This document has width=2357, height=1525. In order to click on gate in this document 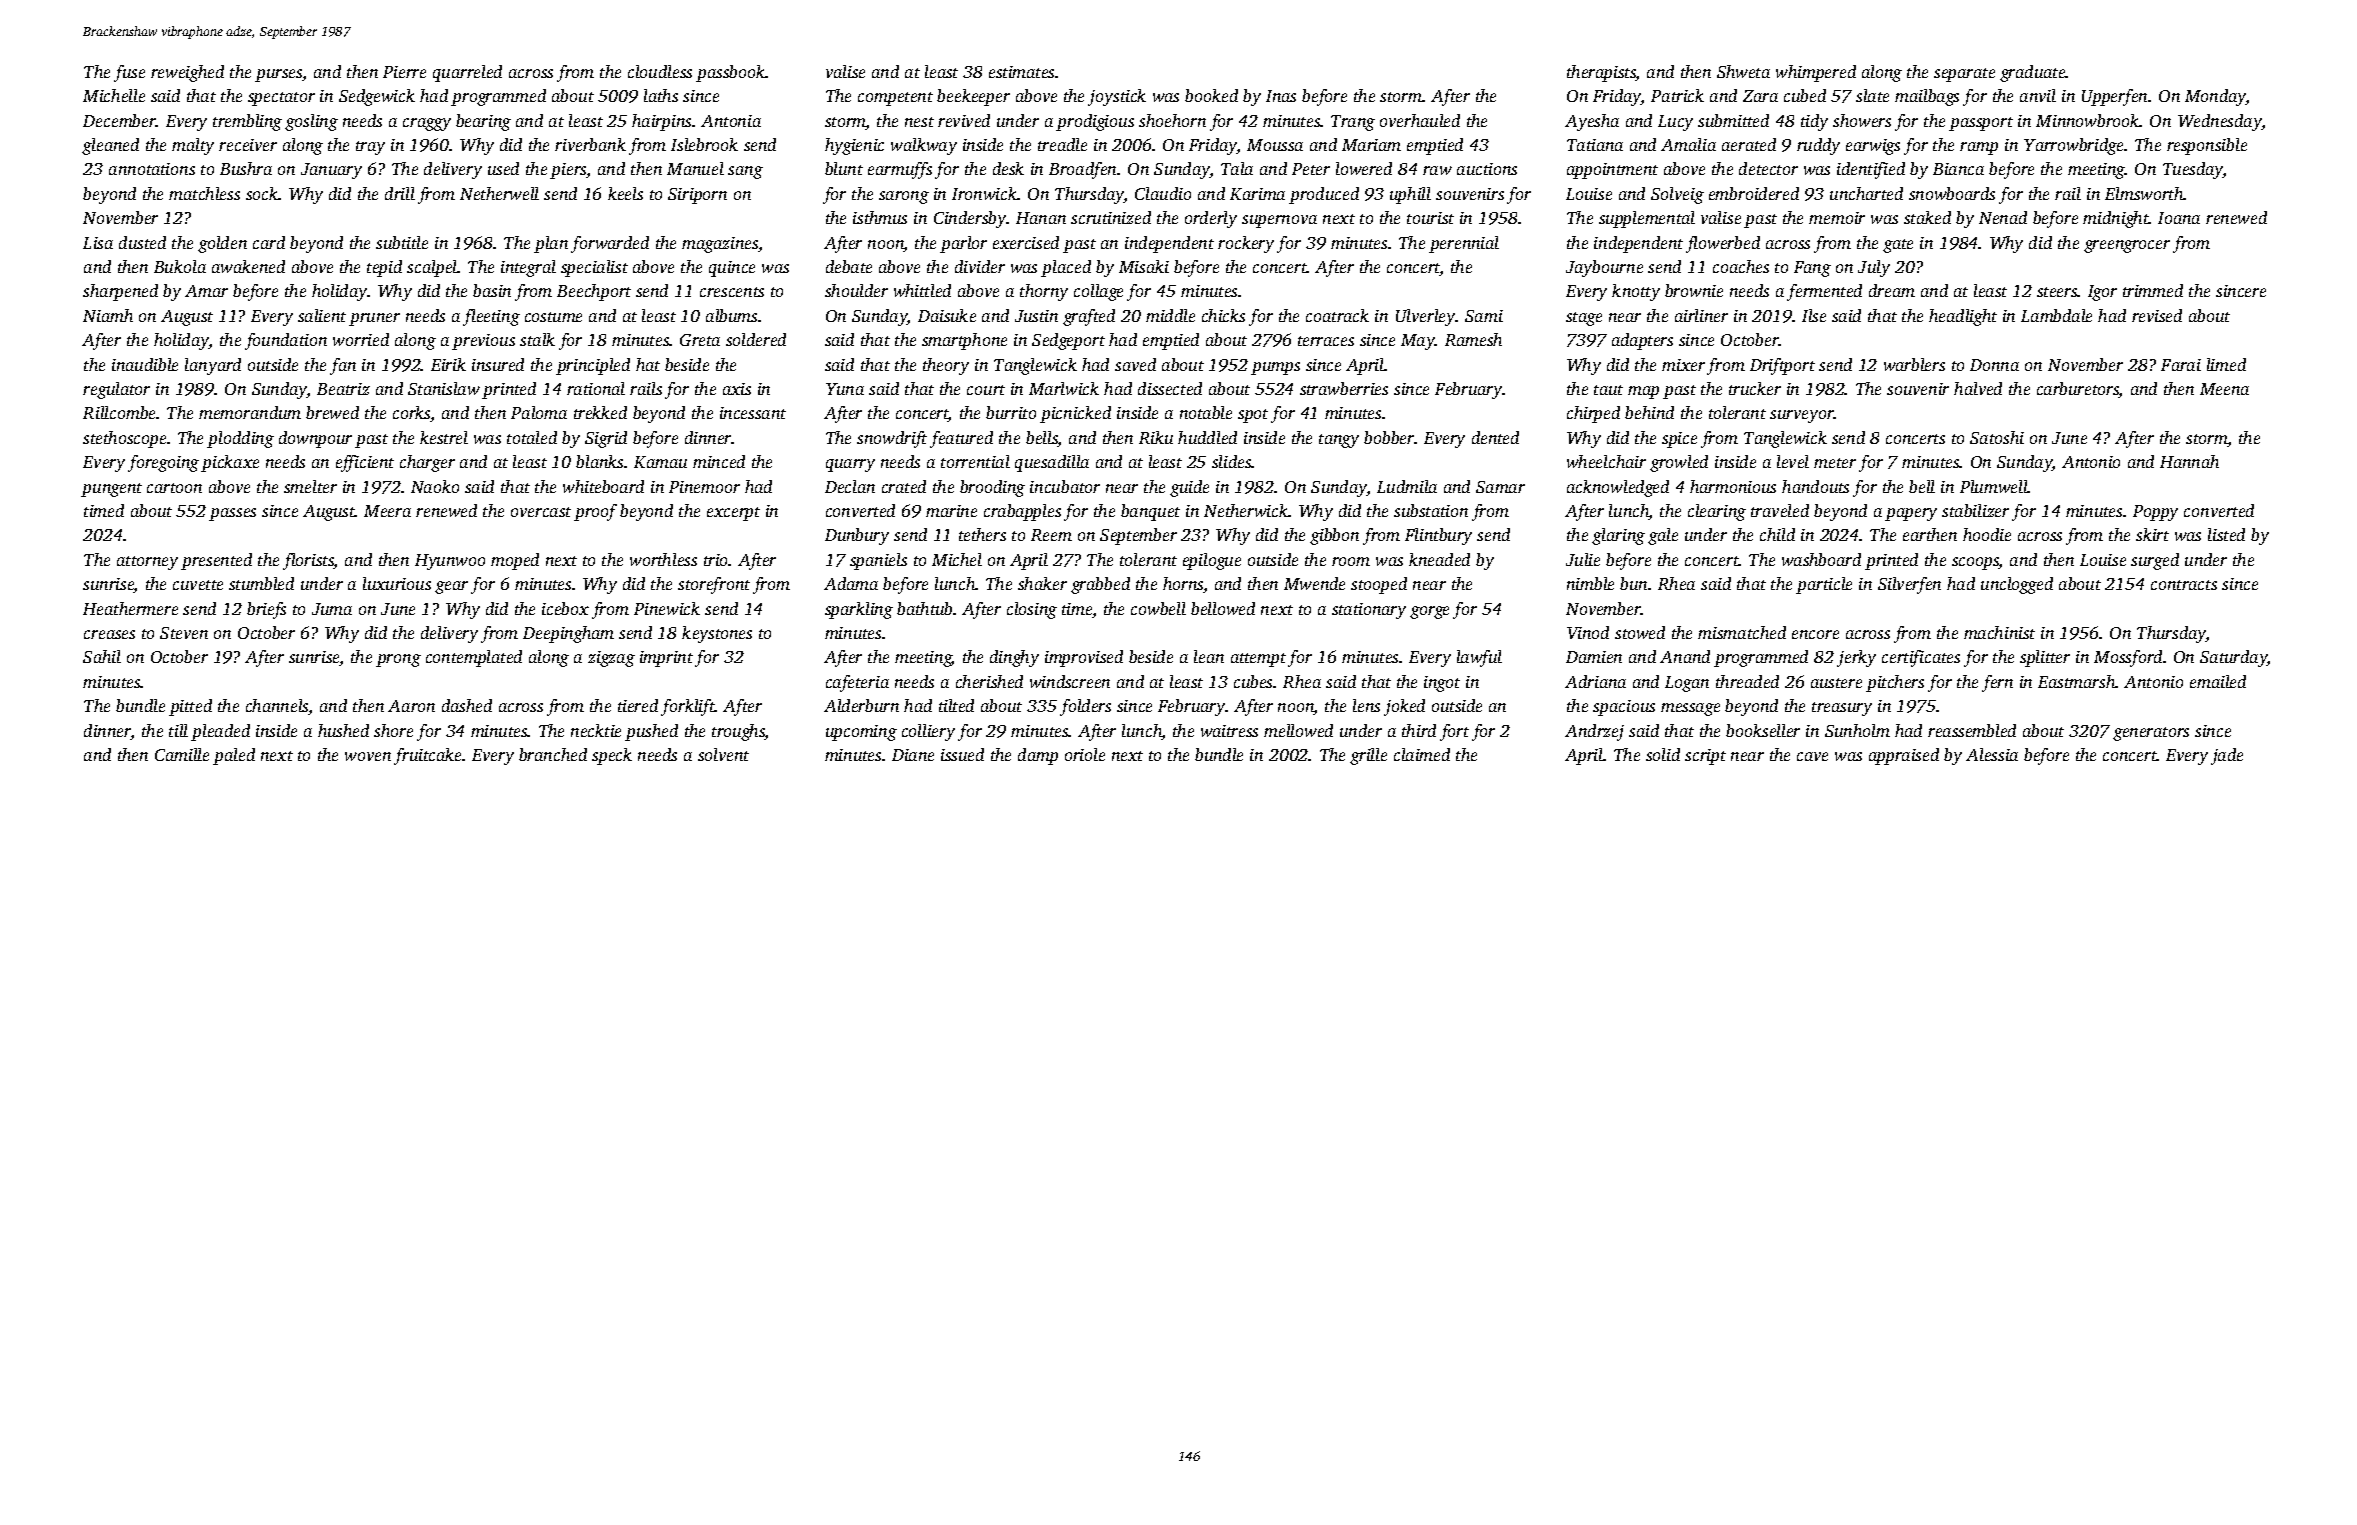, I will do `click(1898, 246)`.
